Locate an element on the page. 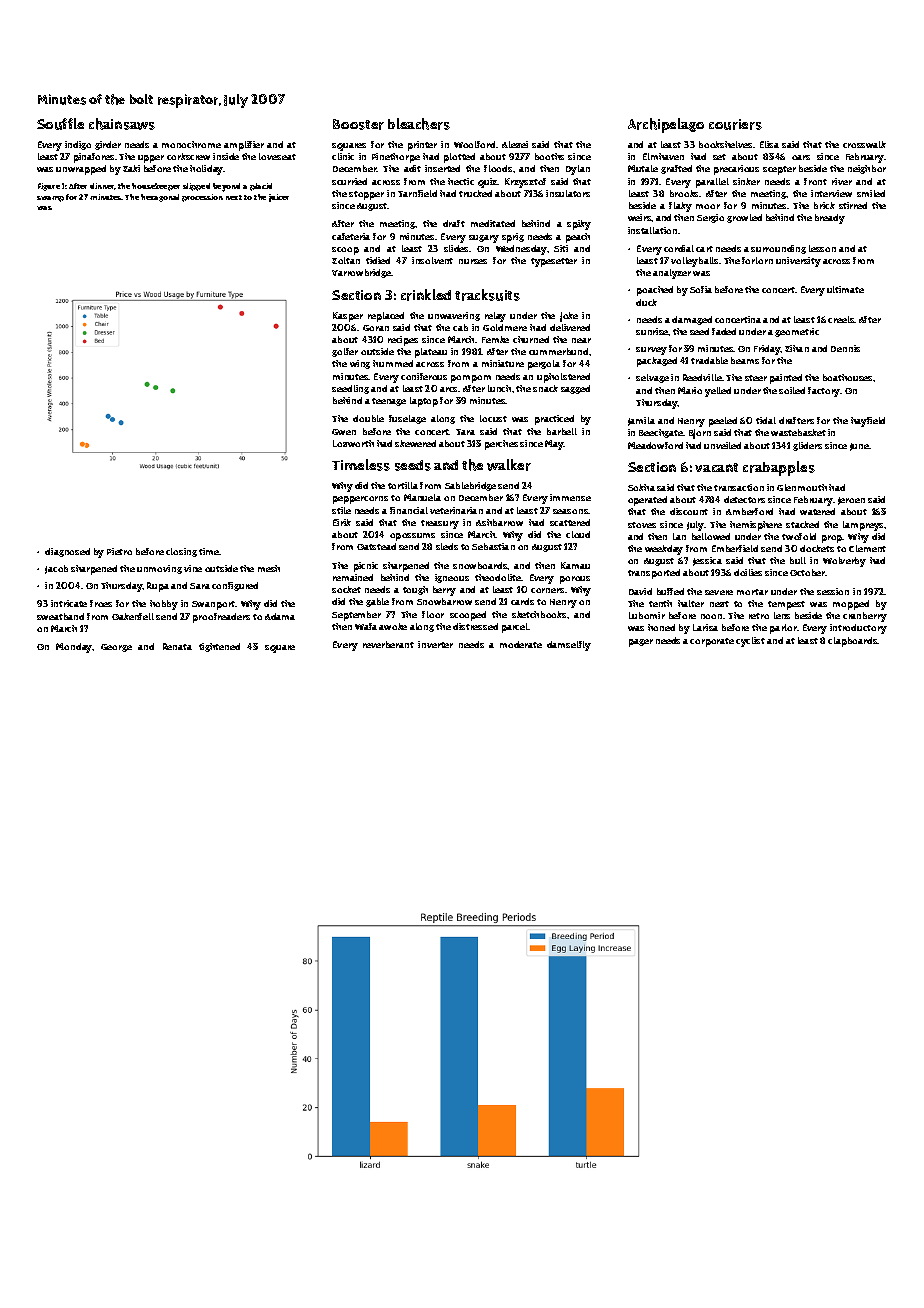  George is located at coordinates (116, 648).
